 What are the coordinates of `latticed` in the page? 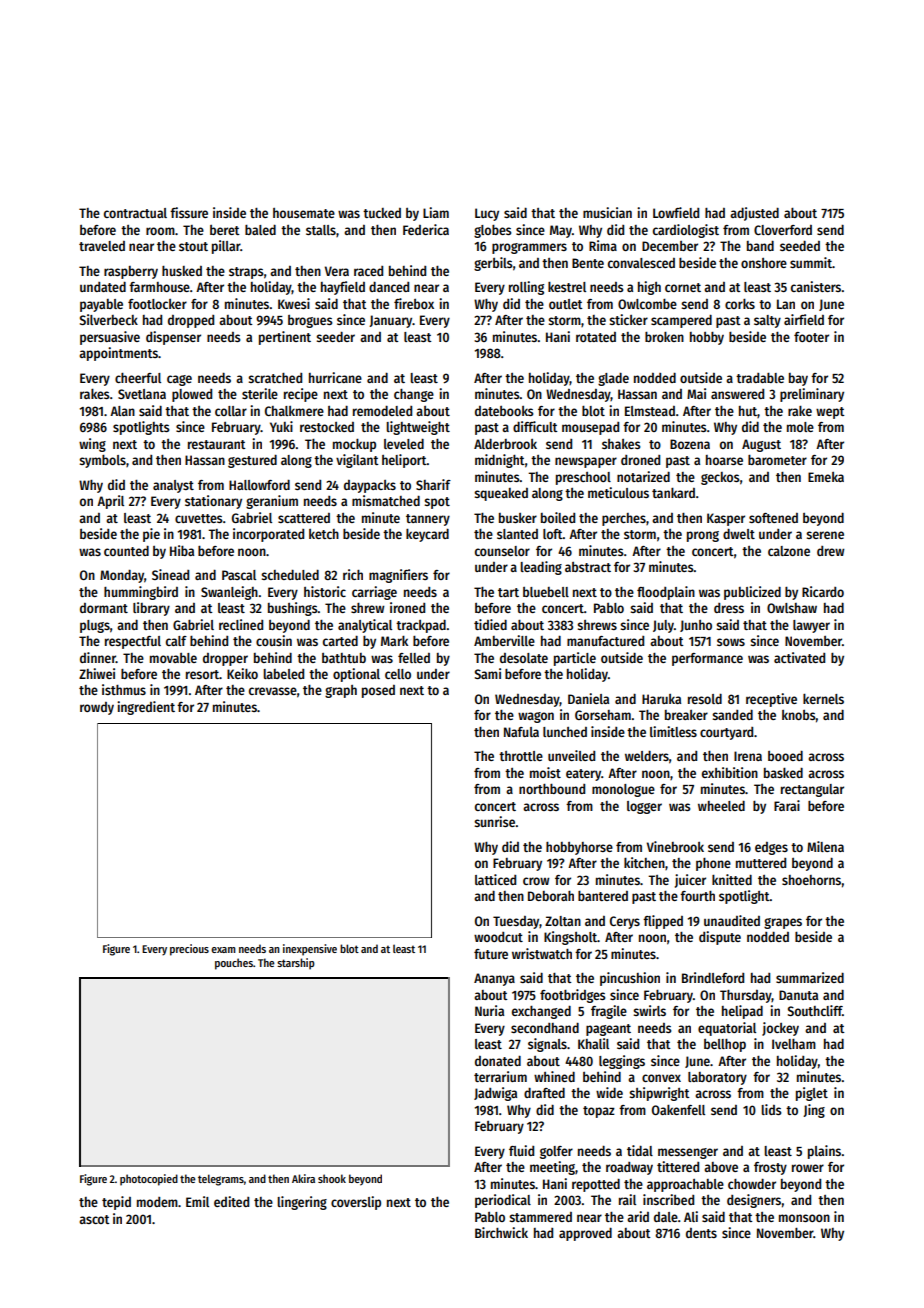 It's located at (495, 879).
